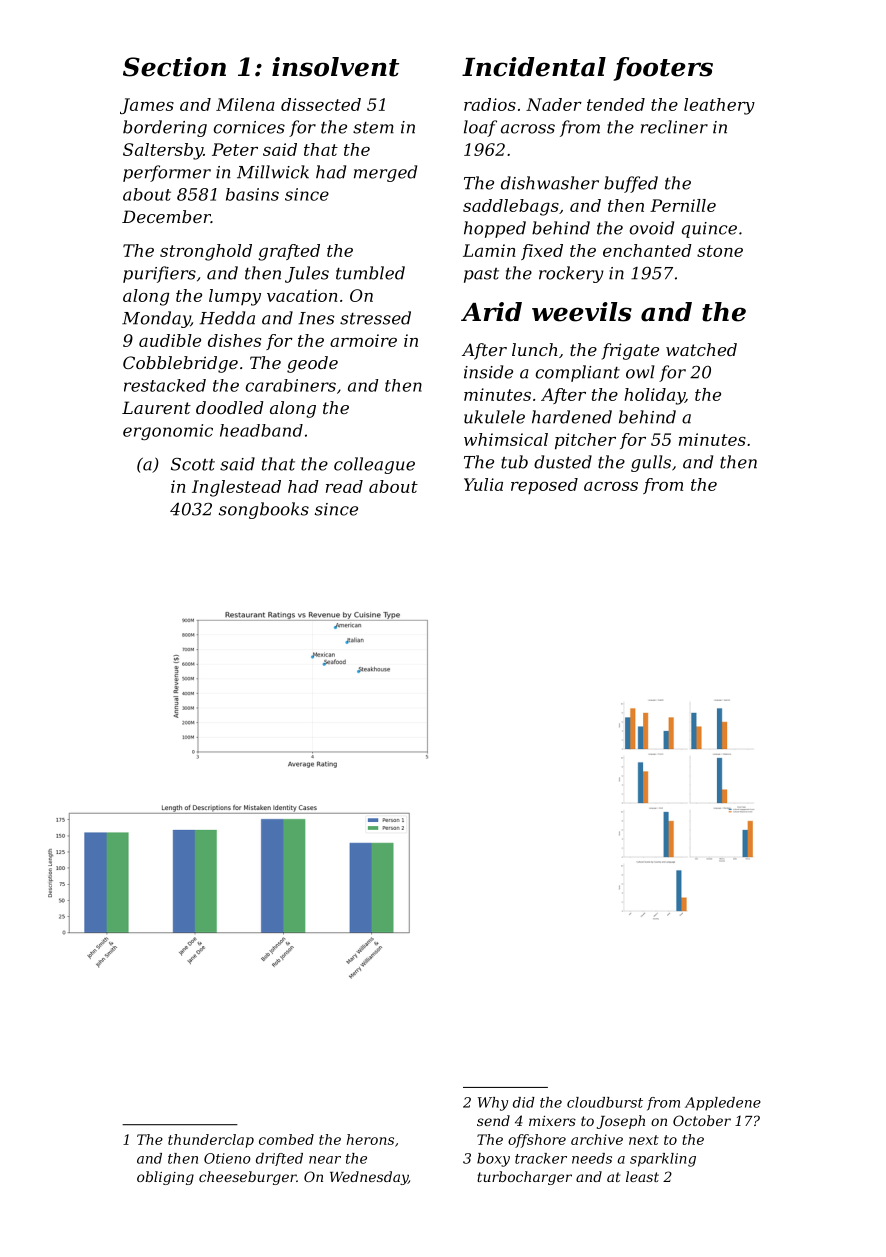 This document has height=1257, width=886. Describe the element at coordinates (286, 1139) in the document. I see `combed` at that location.
